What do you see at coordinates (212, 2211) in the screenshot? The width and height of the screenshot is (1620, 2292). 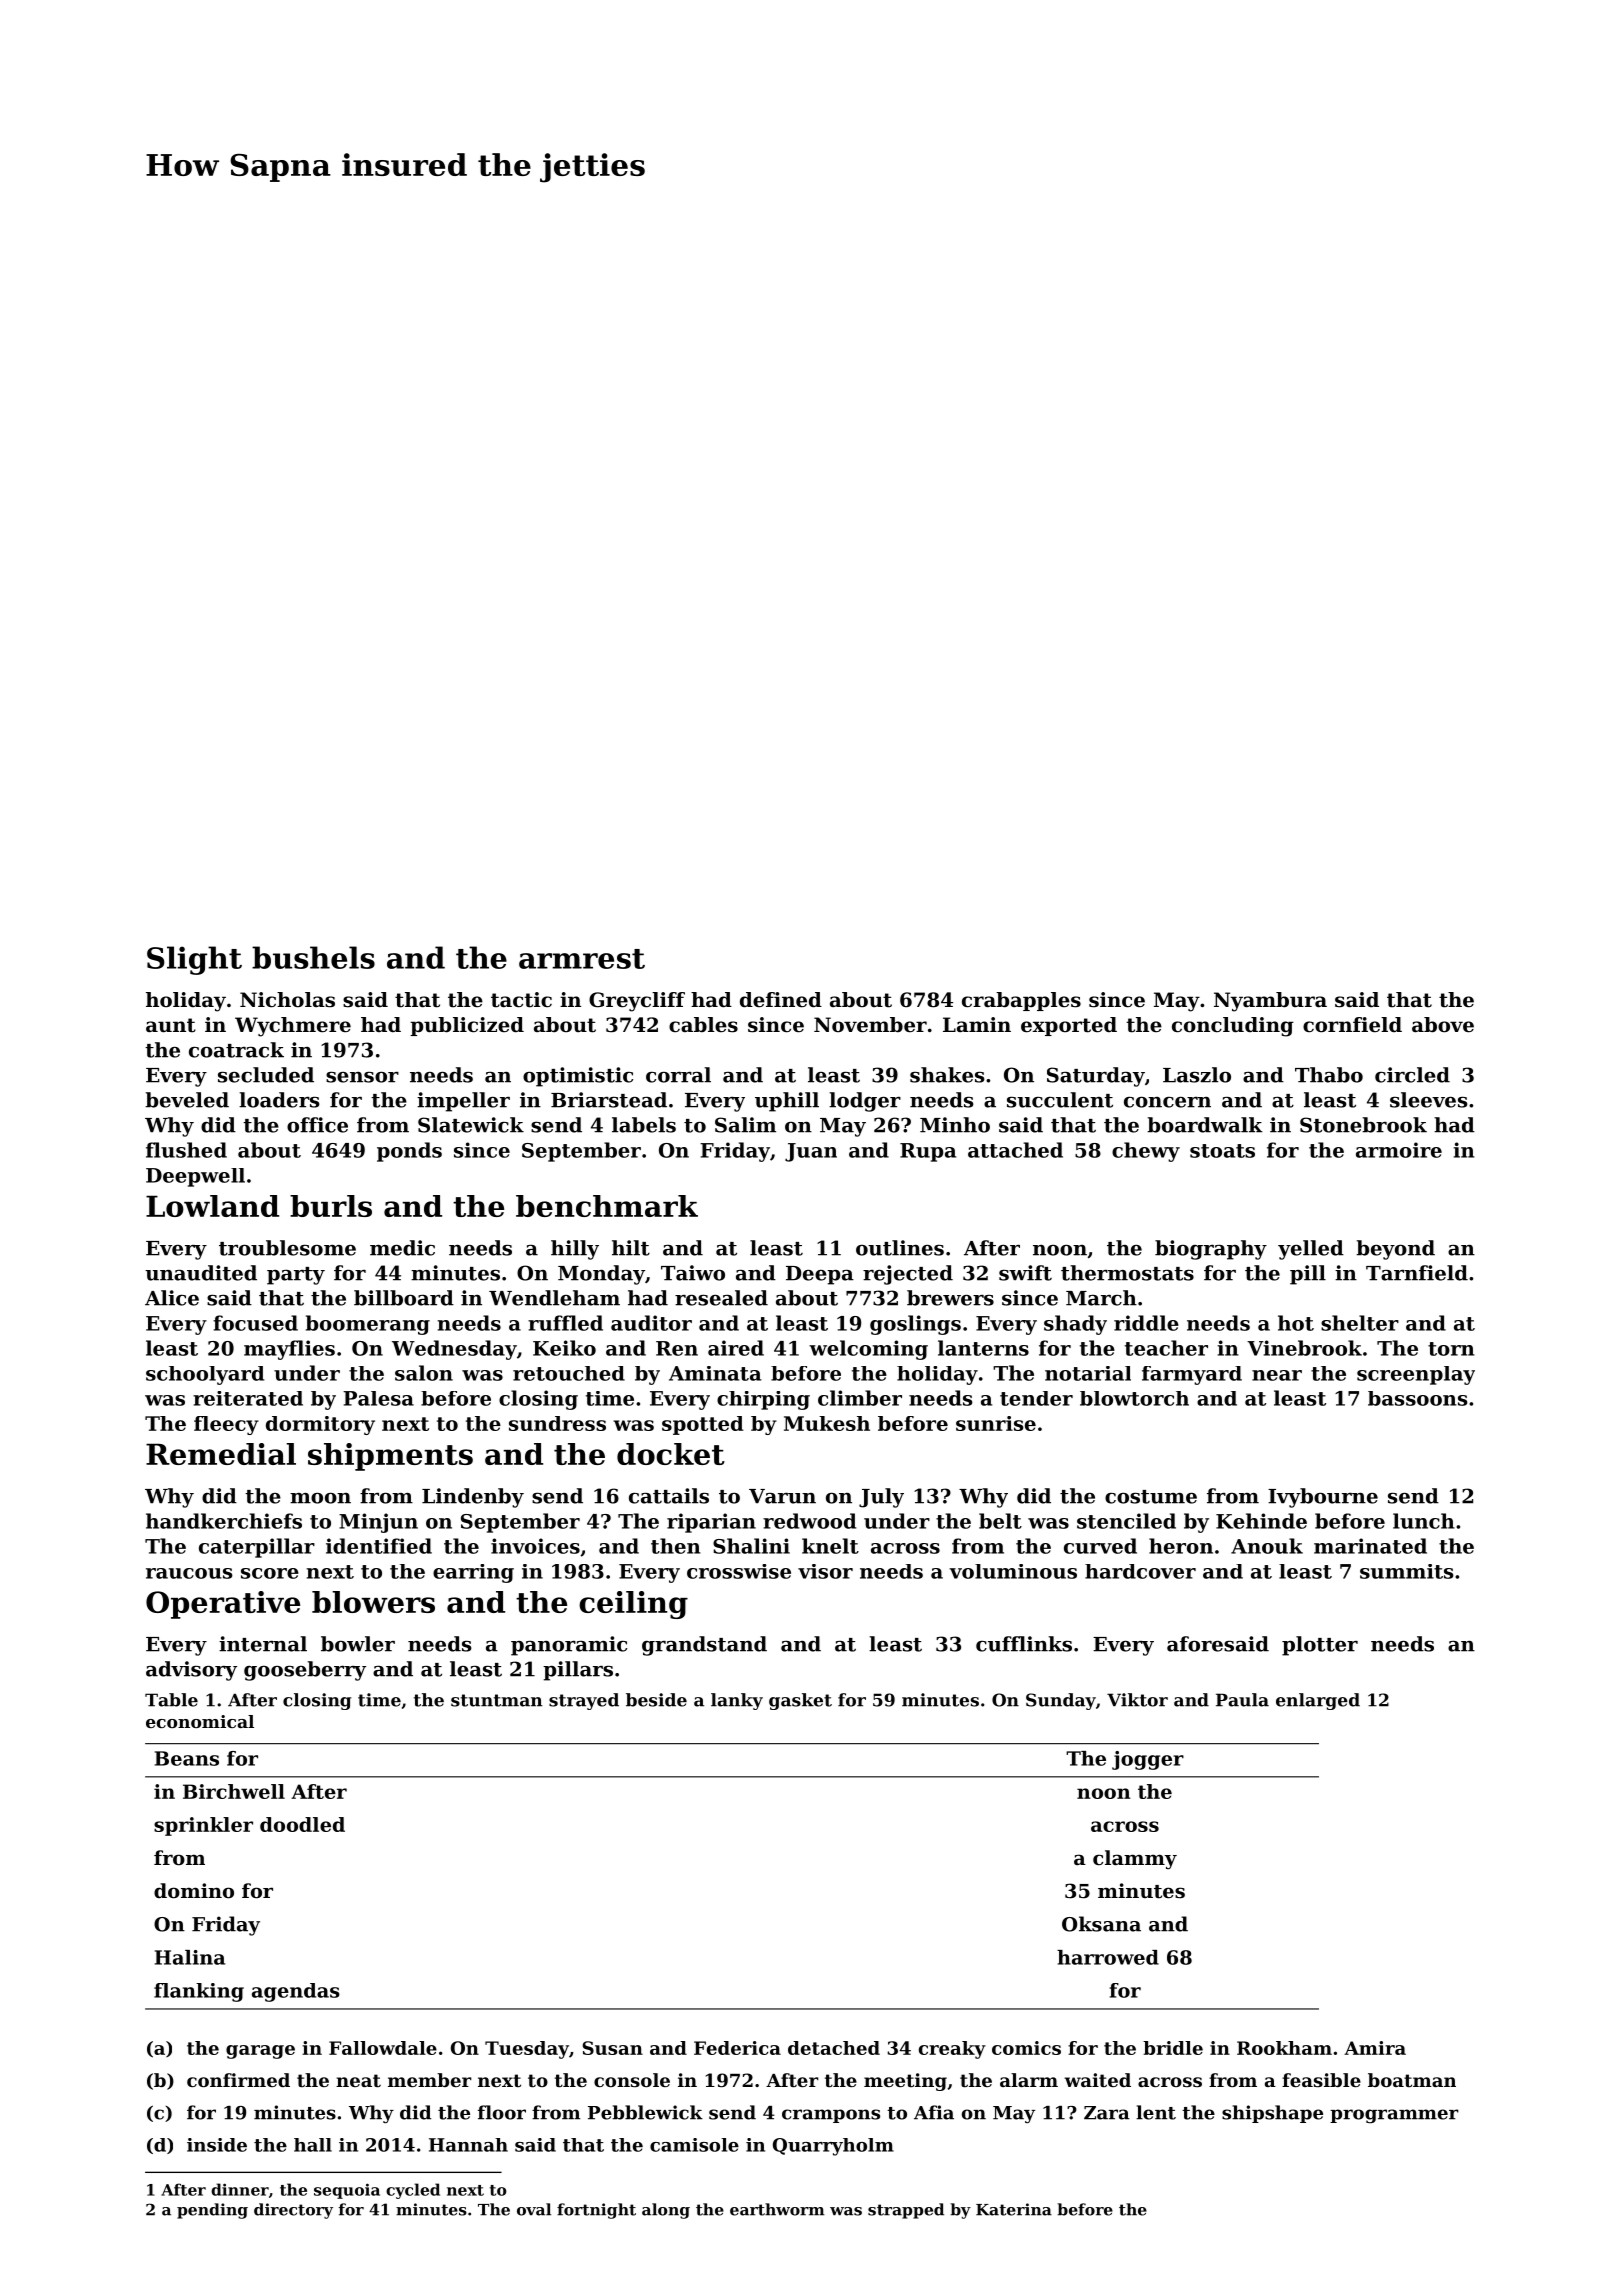 I see `pending` at bounding box center [212, 2211].
